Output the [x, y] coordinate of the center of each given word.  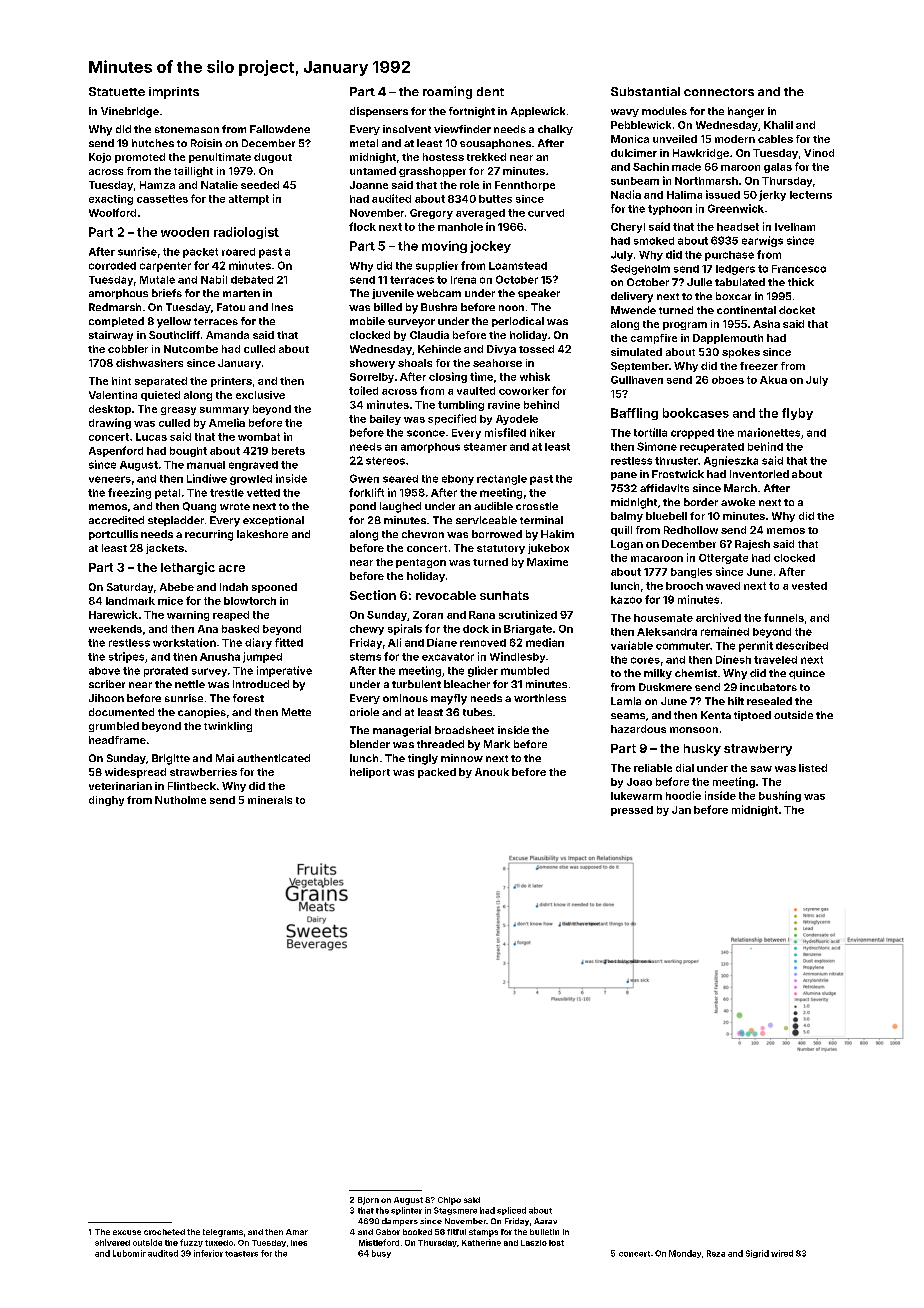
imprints [174, 93]
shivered [112, 1242]
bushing [780, 796]
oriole [364, 712]
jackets [165, 549]
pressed [632, 811]
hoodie [683, 795]
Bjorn [368, 1201]
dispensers [379, 112]
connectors [719, 92]
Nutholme [180, 800]
